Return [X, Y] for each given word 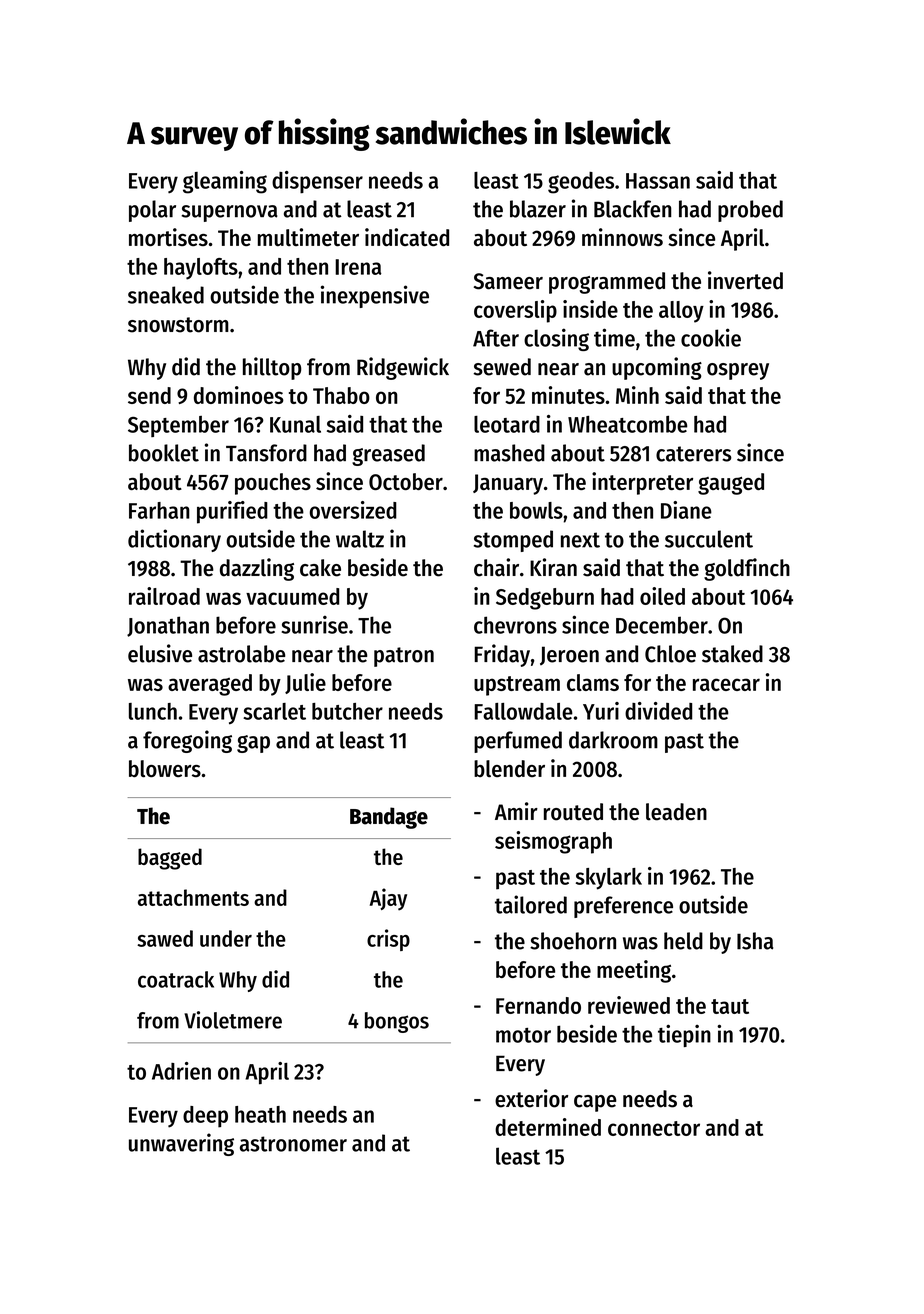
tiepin [684, 1035]
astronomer [293, 1144]
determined [548, 1127]
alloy [681, 312]
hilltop [272, 368]
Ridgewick [403, 368]
